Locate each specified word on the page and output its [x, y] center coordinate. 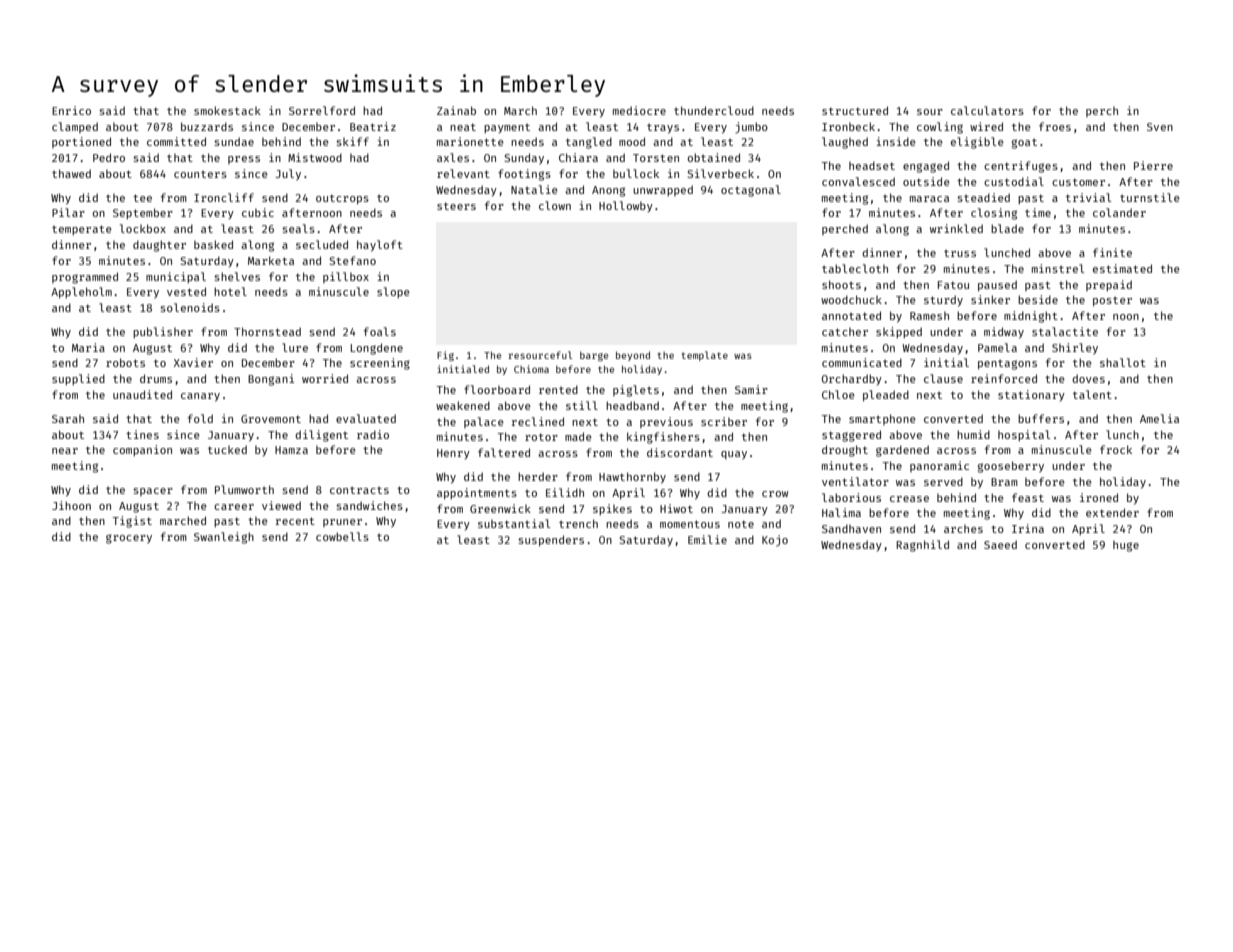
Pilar [68, 212]
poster [1112, 301]
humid [973, 434]
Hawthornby [632, 478]
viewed [281, 505]
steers [456, 206]
